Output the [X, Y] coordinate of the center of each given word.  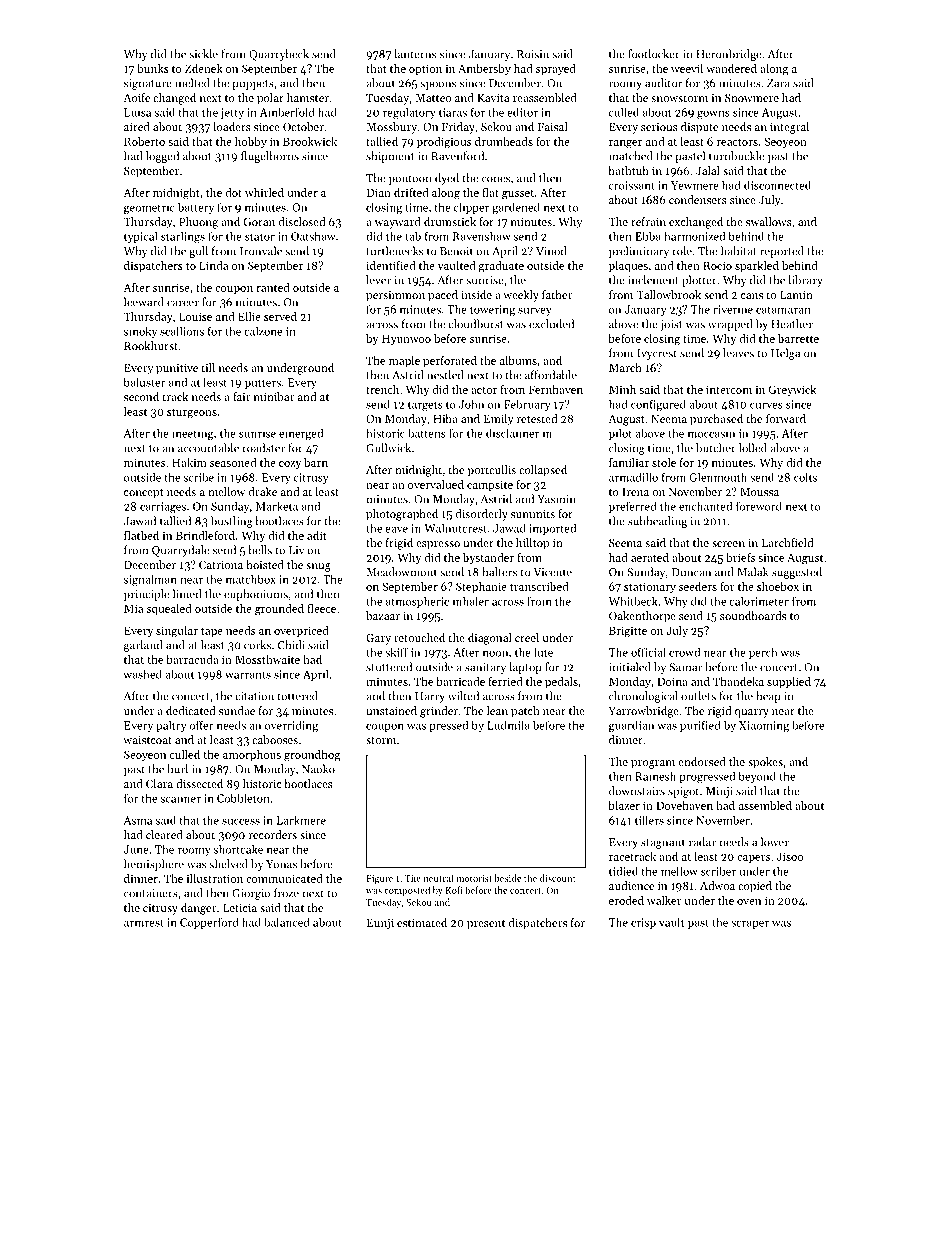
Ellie [249, 316]
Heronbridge [728, 55]
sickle [203, 54]
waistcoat [147, 740]
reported [782, 252]
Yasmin [556, 499]
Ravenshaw [482, 236]
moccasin [711, 433]
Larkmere [301, 820]
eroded [626, 900]
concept [144, 494]
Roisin [533, 54]
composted [407, 891]
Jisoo [790, 856]
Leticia [240, 908]
